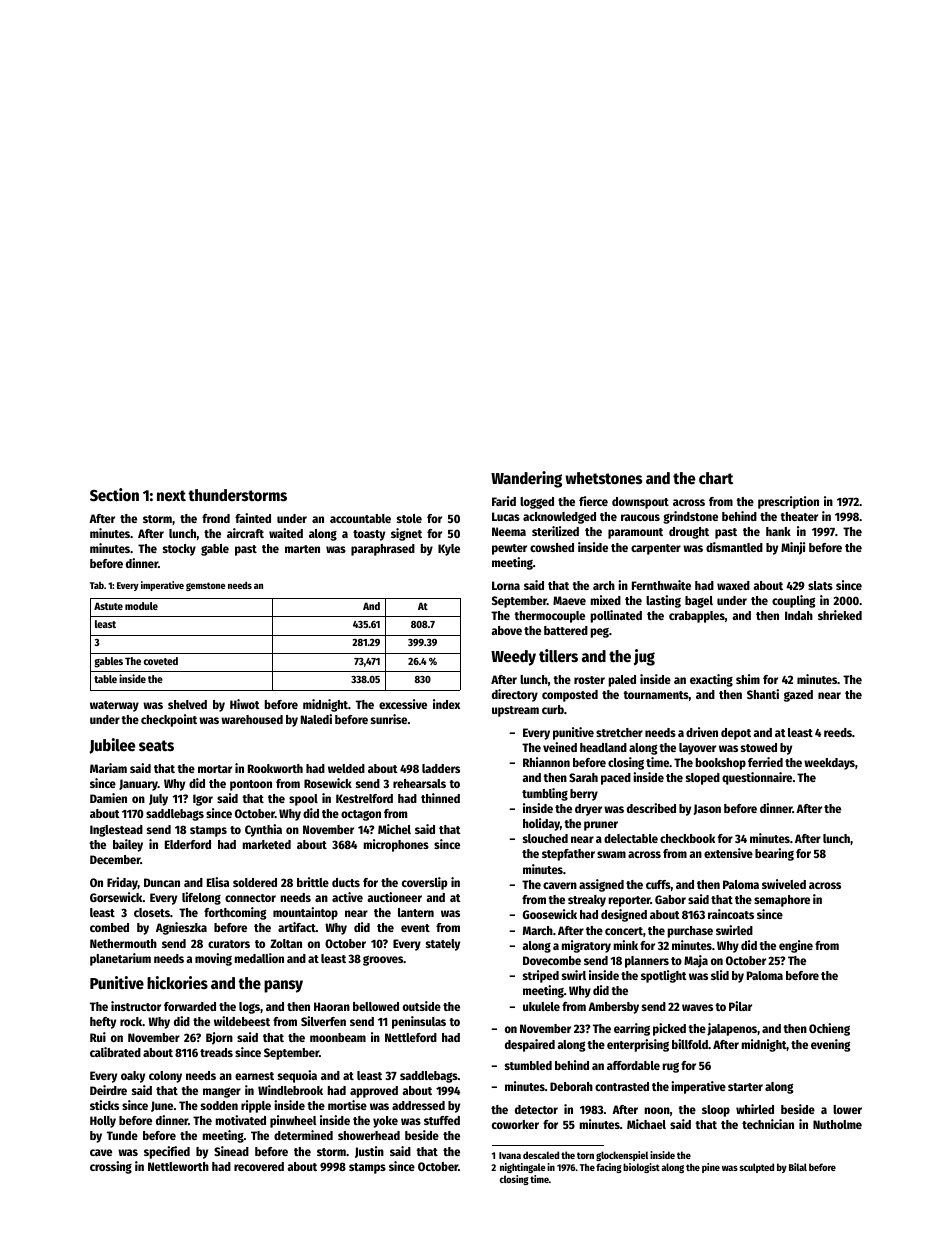 This page has height=1233, width=952. Describe the element at coordinates (259, 1166) in the page. I see `recovered` at that location.
